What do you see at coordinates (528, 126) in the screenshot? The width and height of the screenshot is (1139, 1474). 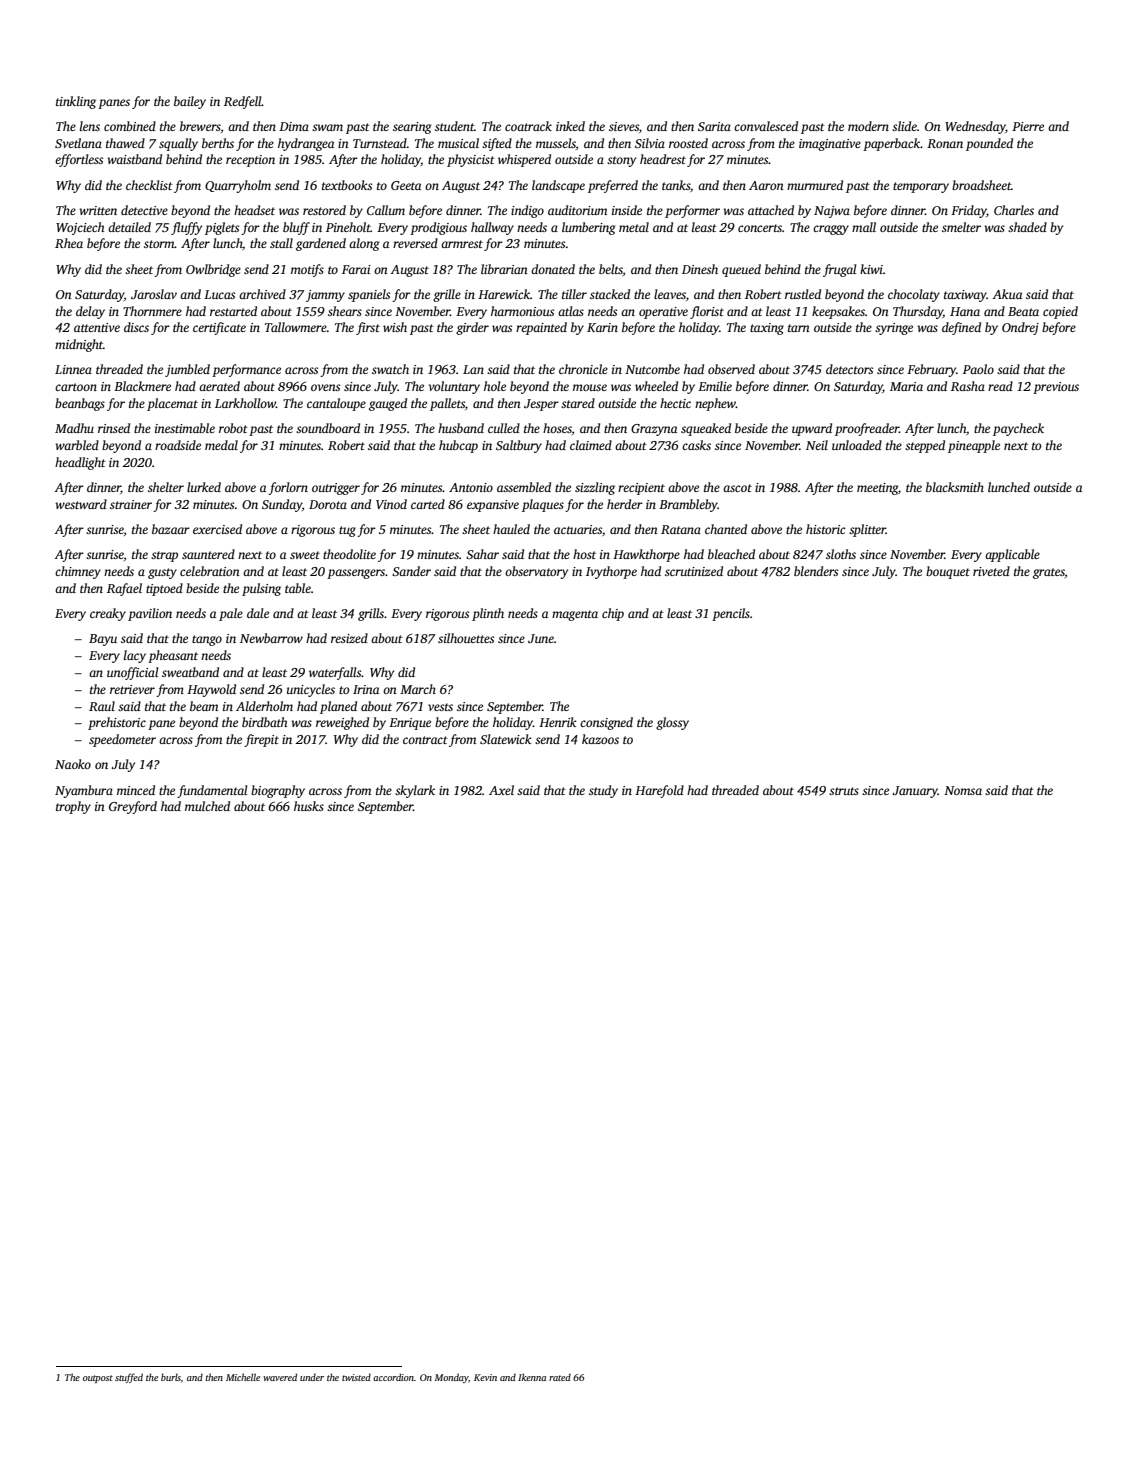 I see `coatrack` at bounding box center [528, 126].
